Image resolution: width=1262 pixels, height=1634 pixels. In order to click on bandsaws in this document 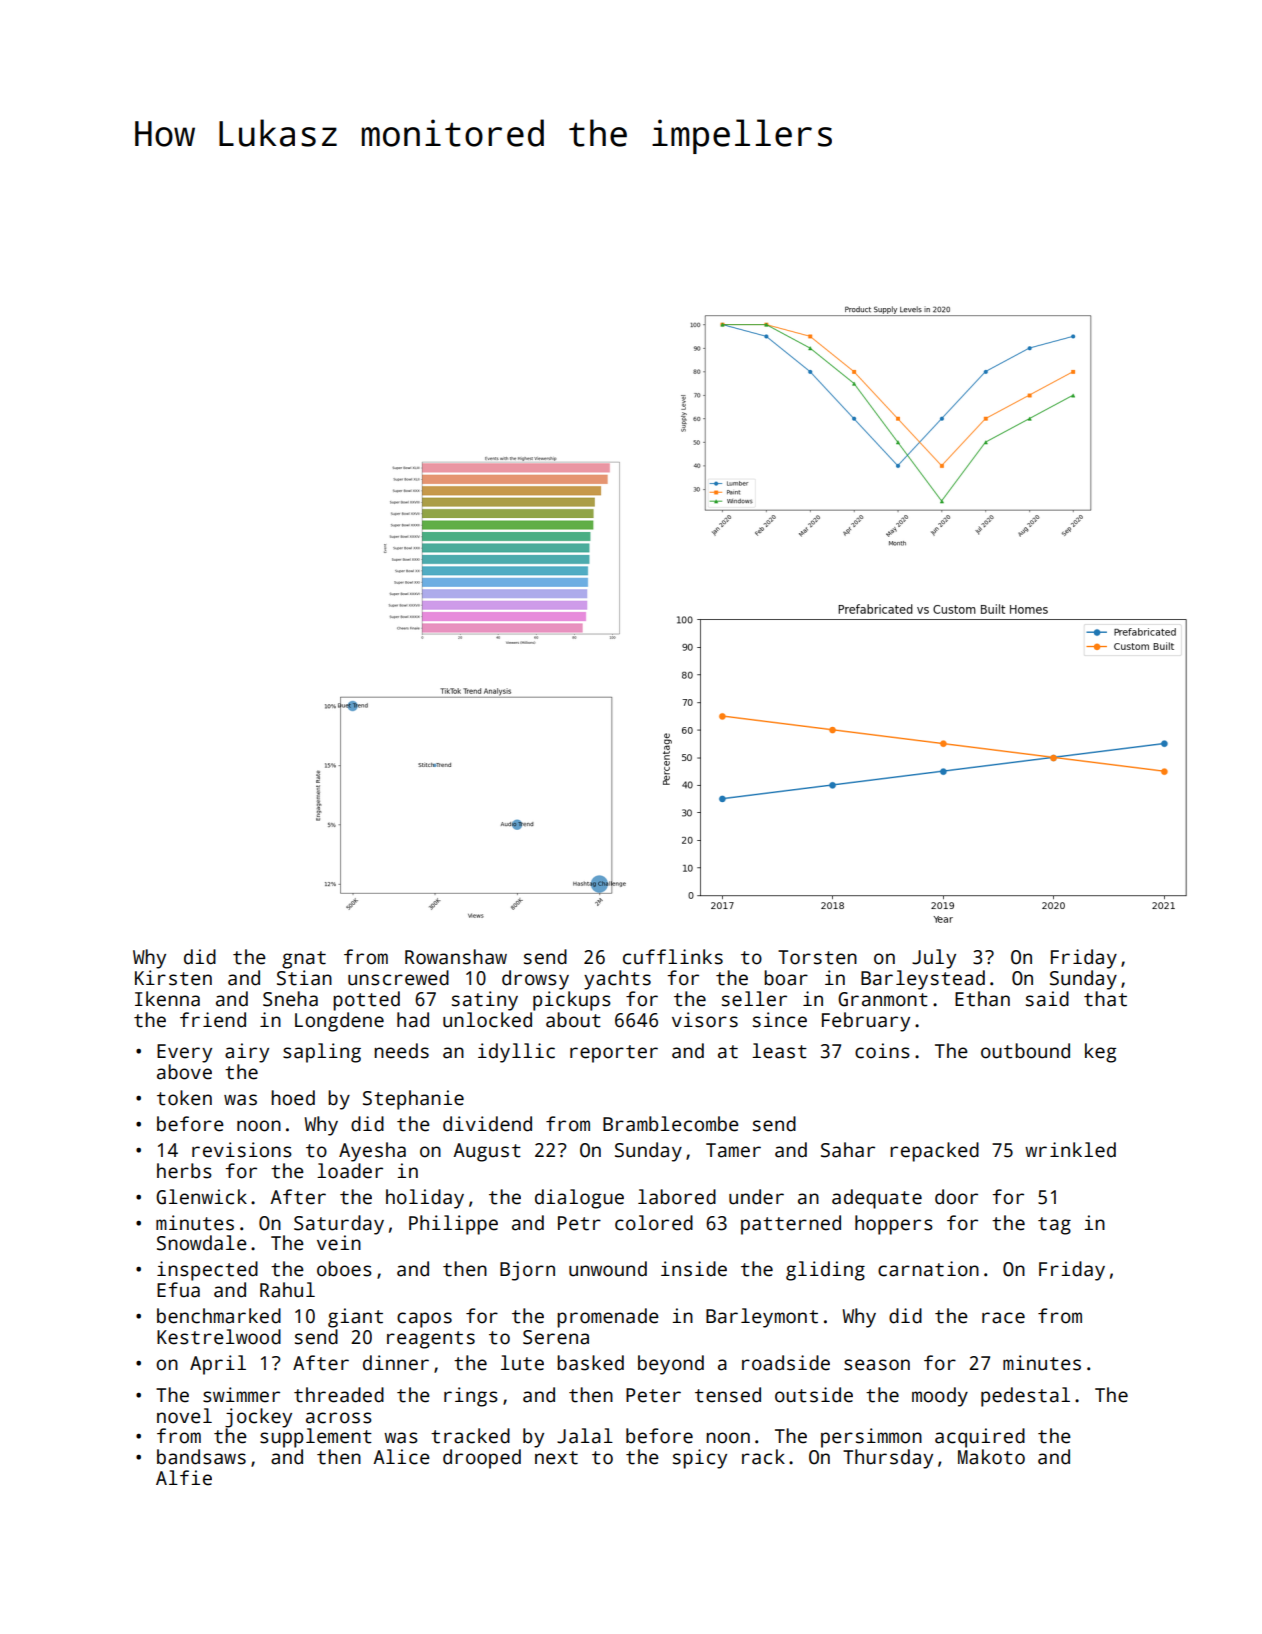, I will do `click(201, 1457)`.
